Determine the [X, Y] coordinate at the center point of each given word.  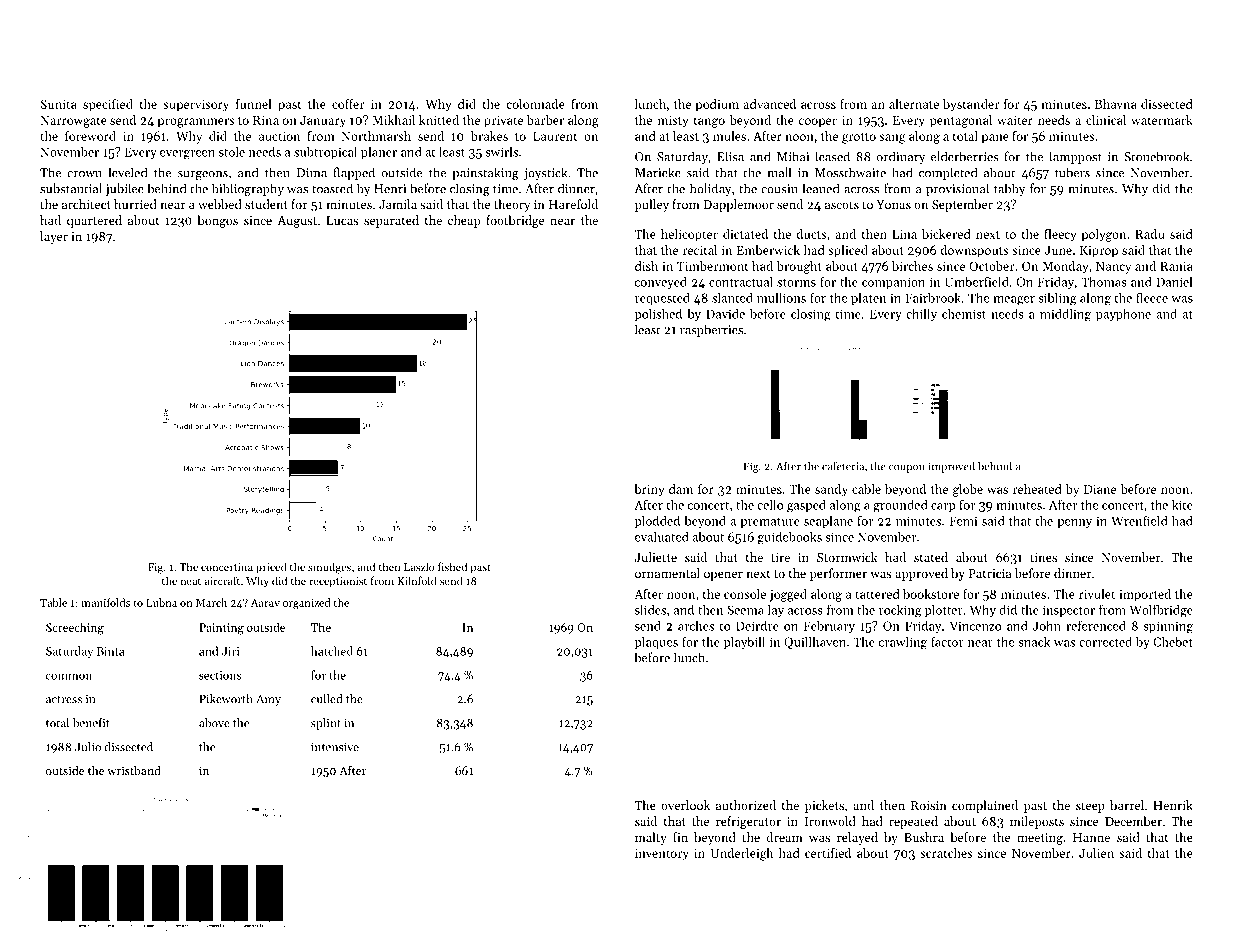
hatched [332, 651]
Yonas [893, 204]
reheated [1037, 489]
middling [1065, 315]
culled [326, 699]
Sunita [58, 104]
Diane [1100, 489]
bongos [217, 221]
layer [54, 237]
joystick [546, 173]
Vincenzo [975, 626]
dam [681, 489]
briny [649, 490]
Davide [725, 314]
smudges [329, 568]
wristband [134, 770]
